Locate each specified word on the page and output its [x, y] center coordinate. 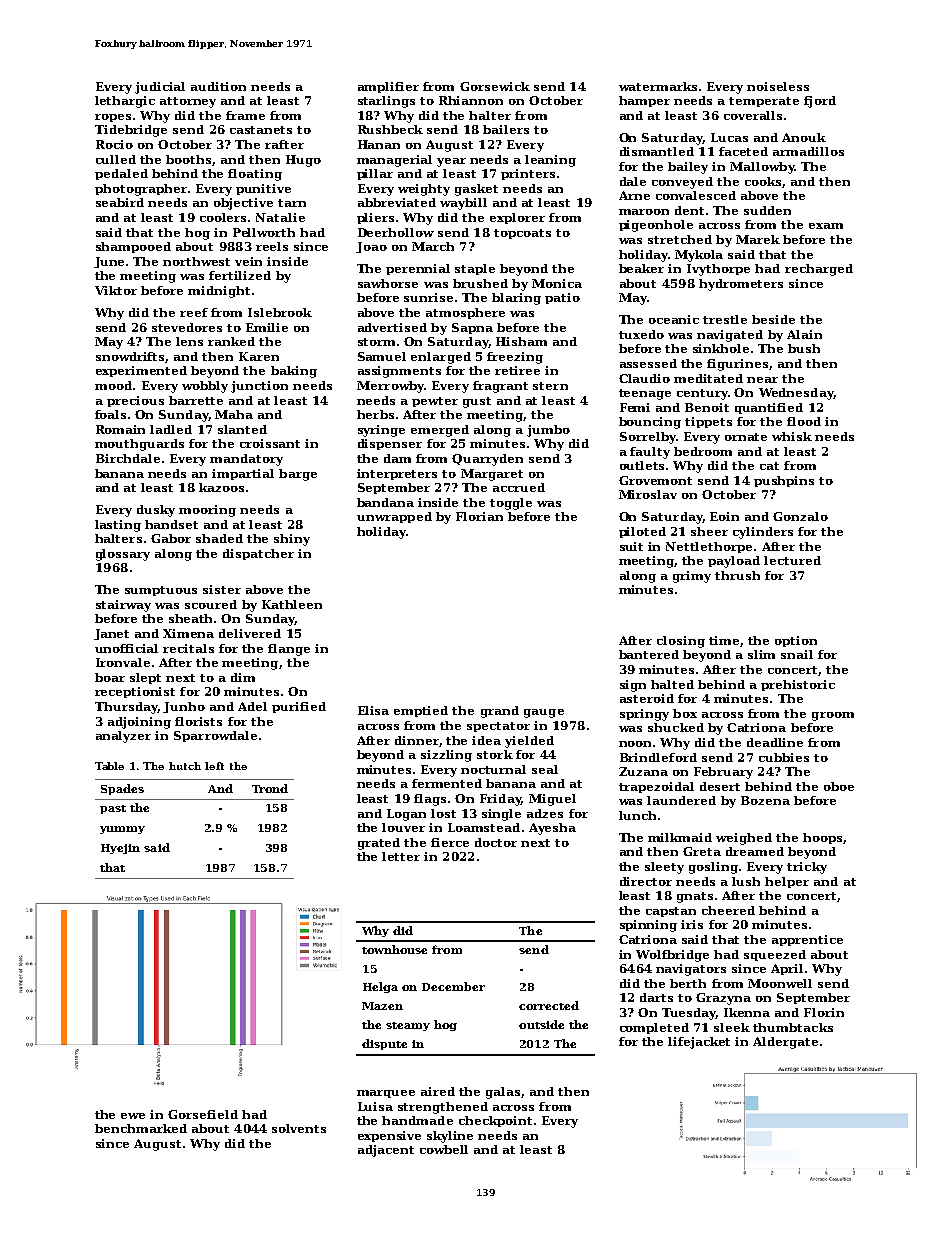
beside [773, 319]
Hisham [521, 341]
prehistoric [798, 685]
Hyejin [120, 849]
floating [255, 175]
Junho [184, 707]
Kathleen [292, 604]
